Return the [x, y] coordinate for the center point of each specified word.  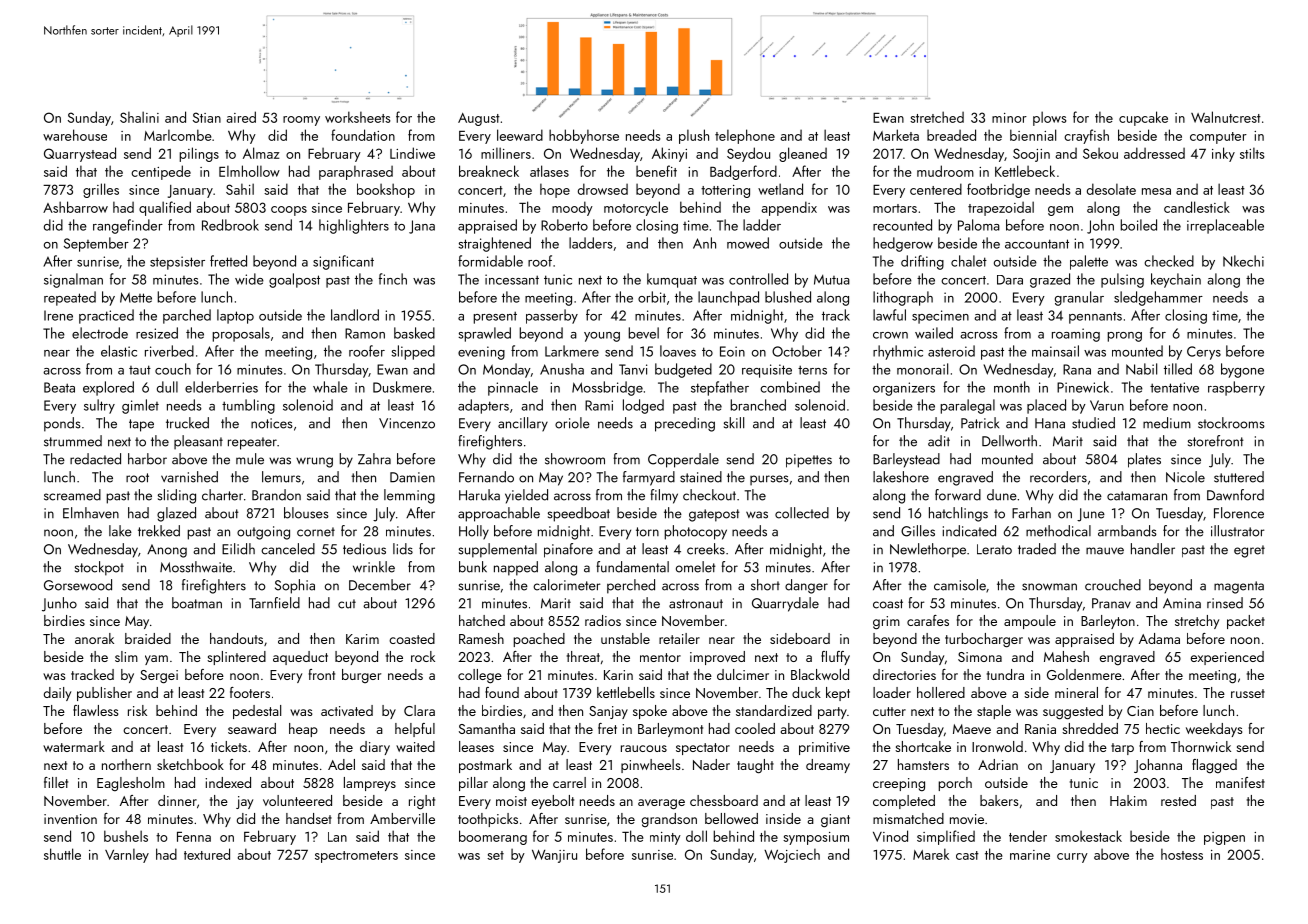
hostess [1182, 854]
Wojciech [792, 855]
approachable [499, 514]
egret [1249, 551]
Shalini [139, 117]
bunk [473, 567]
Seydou [748, 154]
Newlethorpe [928, 550]
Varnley [127, 855]
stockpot [99, 568]
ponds [62, 424]
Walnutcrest [1226, 117]
